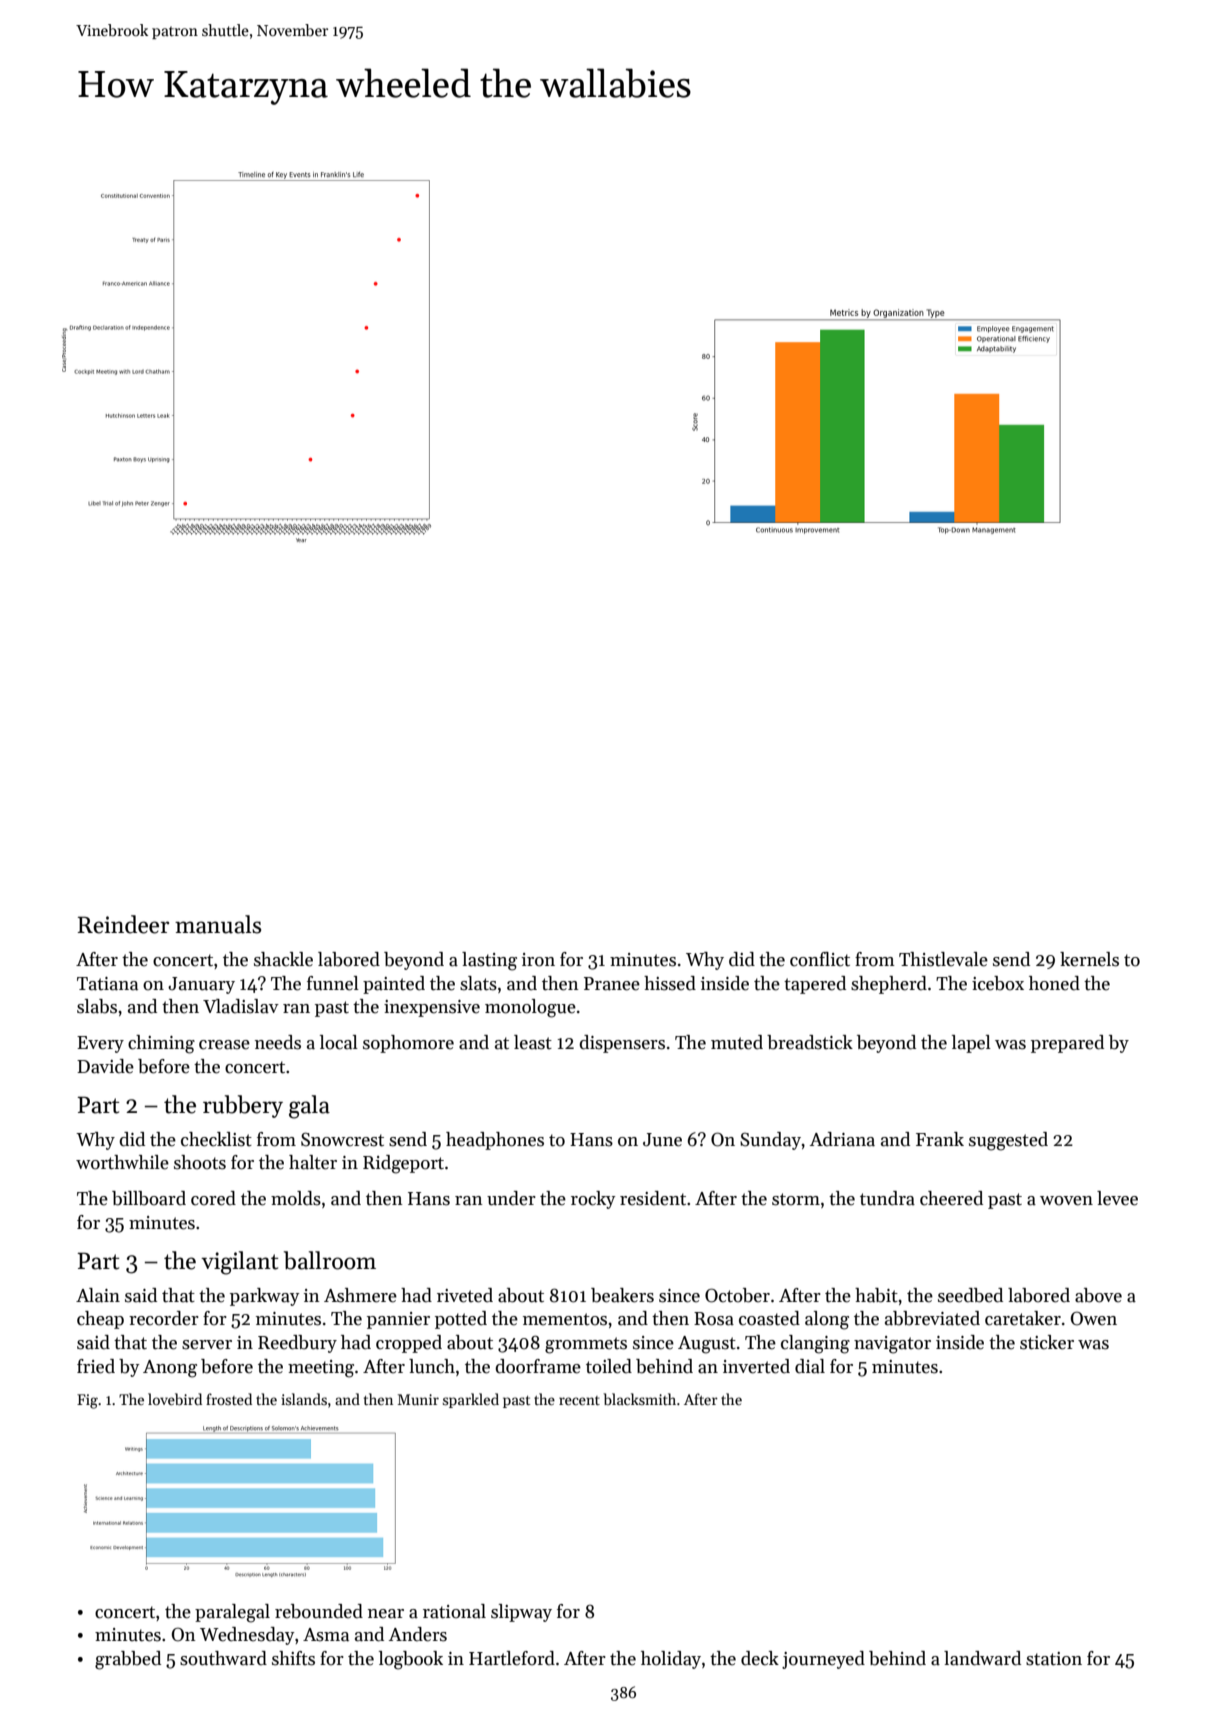 Image resolution: width=1221 pixels, height=1727 pixels. What do you see at coordinates (521, 1613) in the document?
I see `slipway` at bounding box center [521, 1613].
